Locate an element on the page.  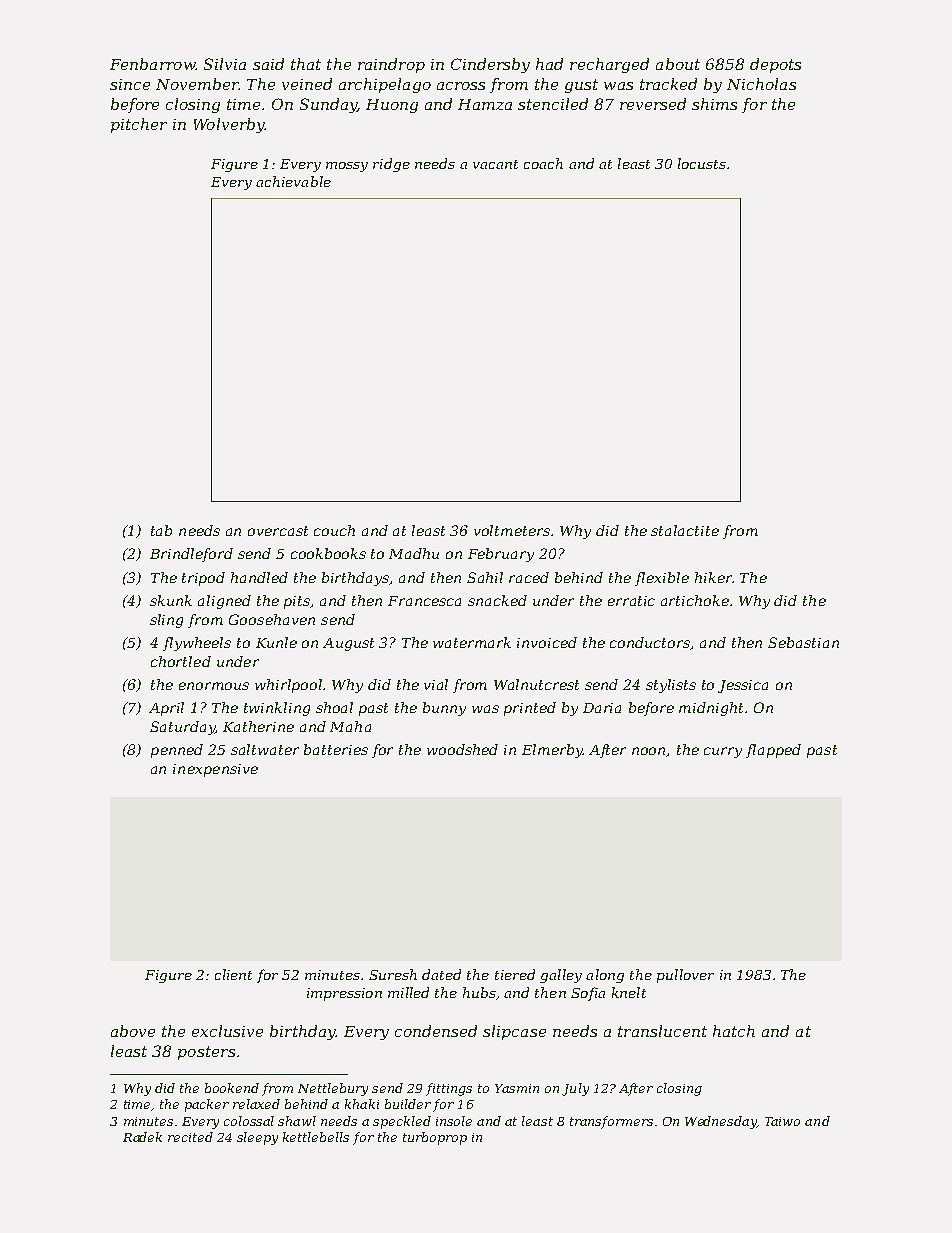
about is located at coordinates (678, 64).
